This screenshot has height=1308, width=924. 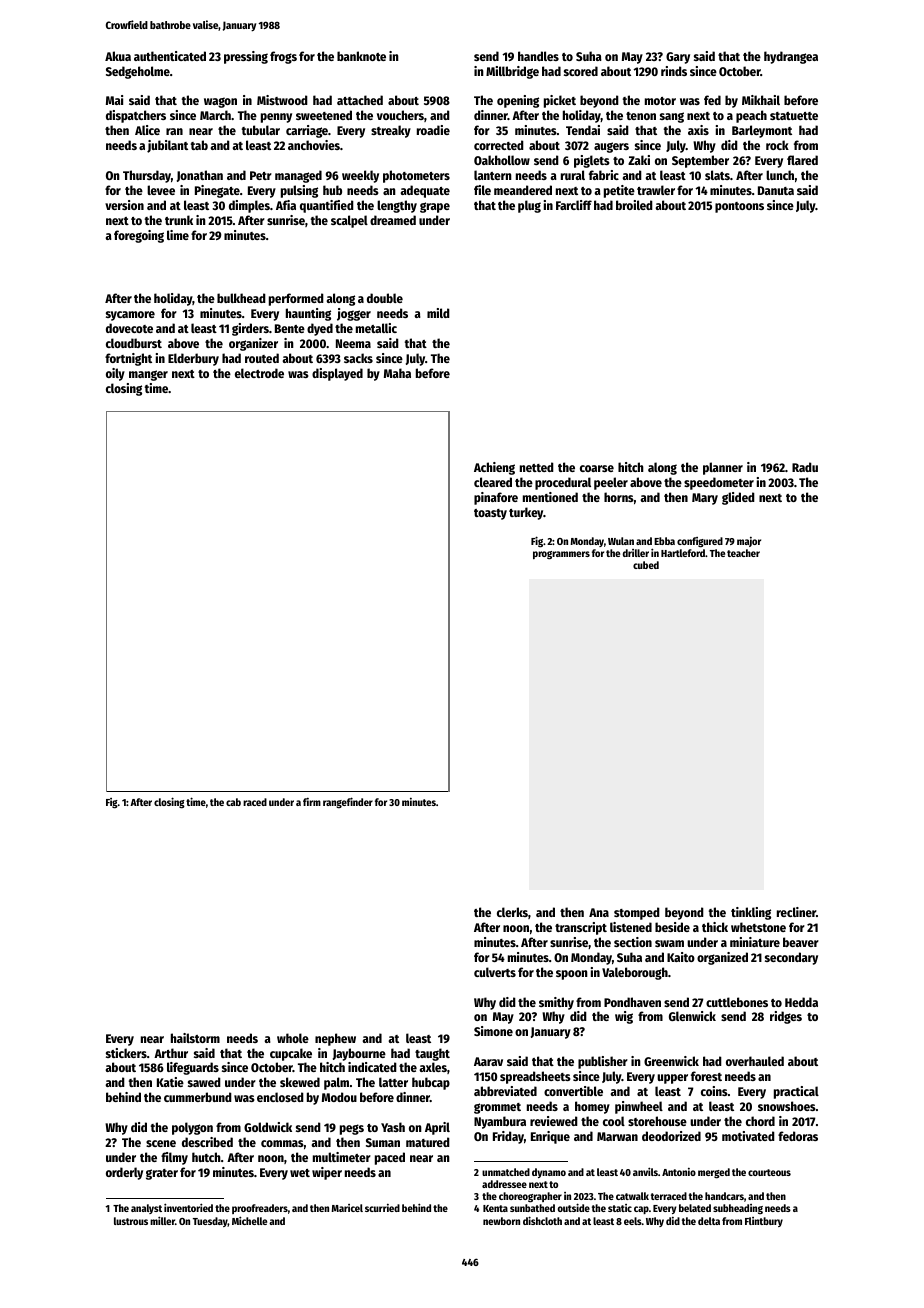 I want to click on sycamore, so click(x=130, y=316).
